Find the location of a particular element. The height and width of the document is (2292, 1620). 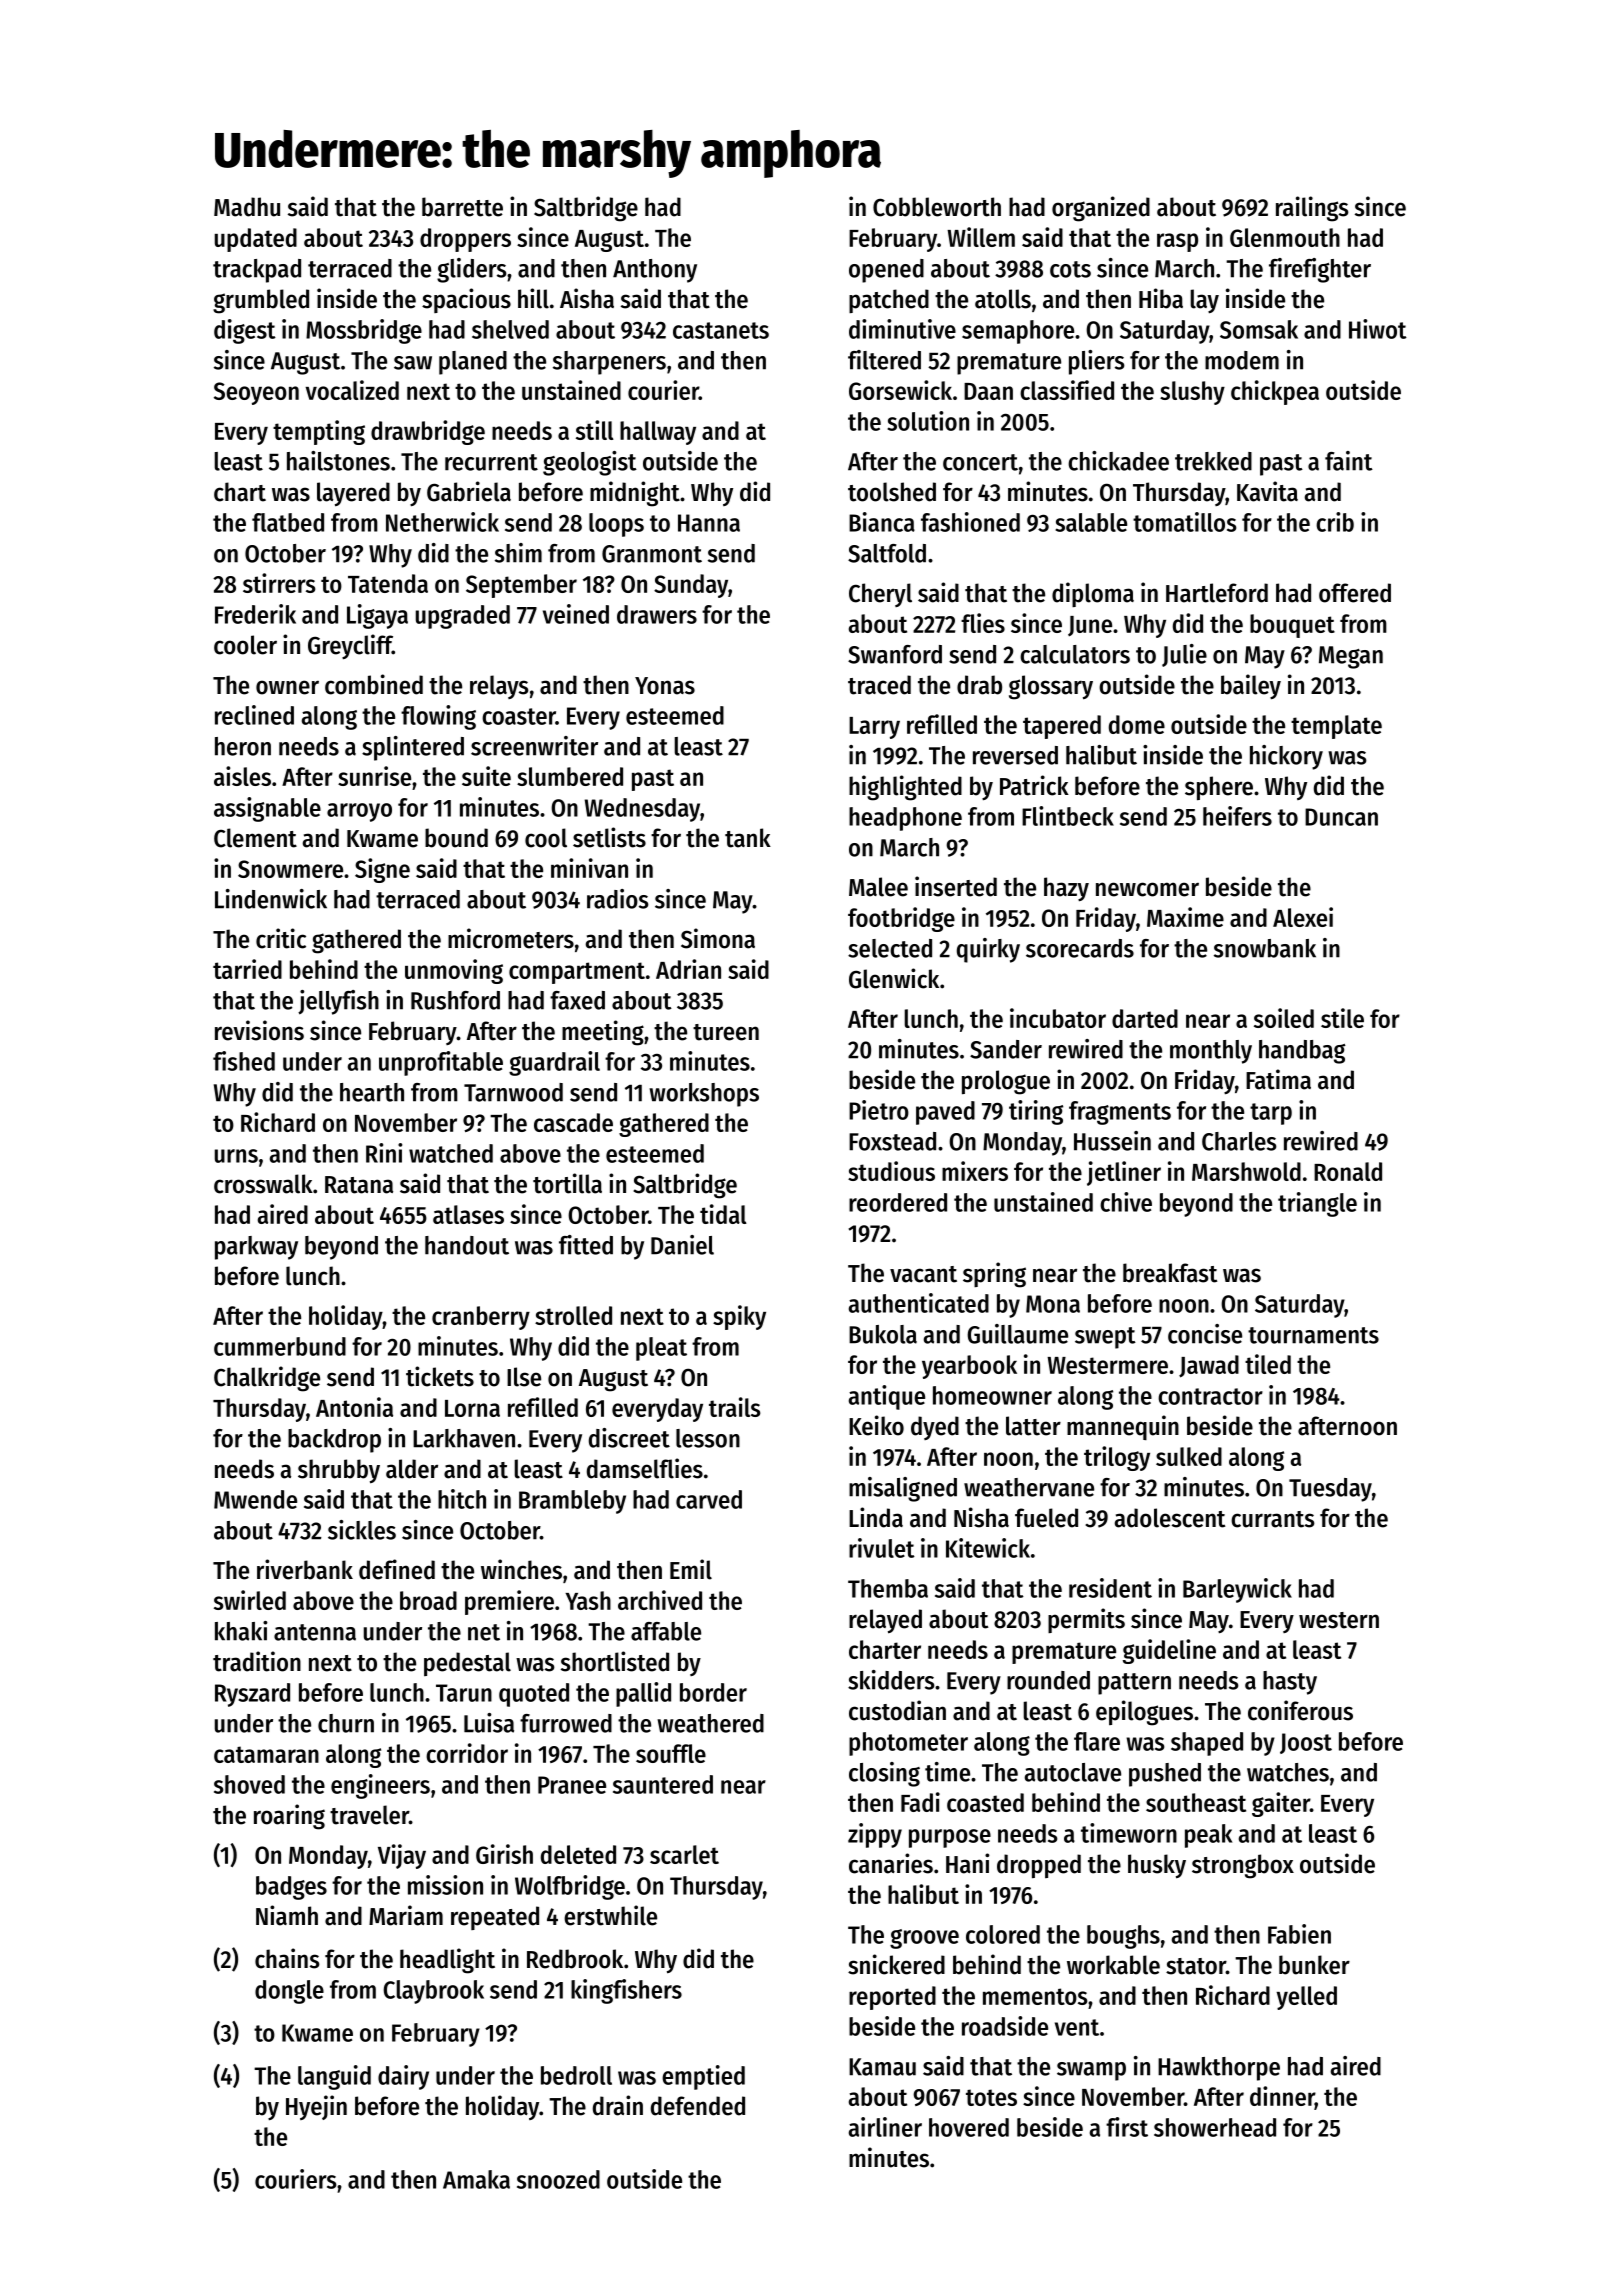

Mariam is located at coordinates (406, 1915).
